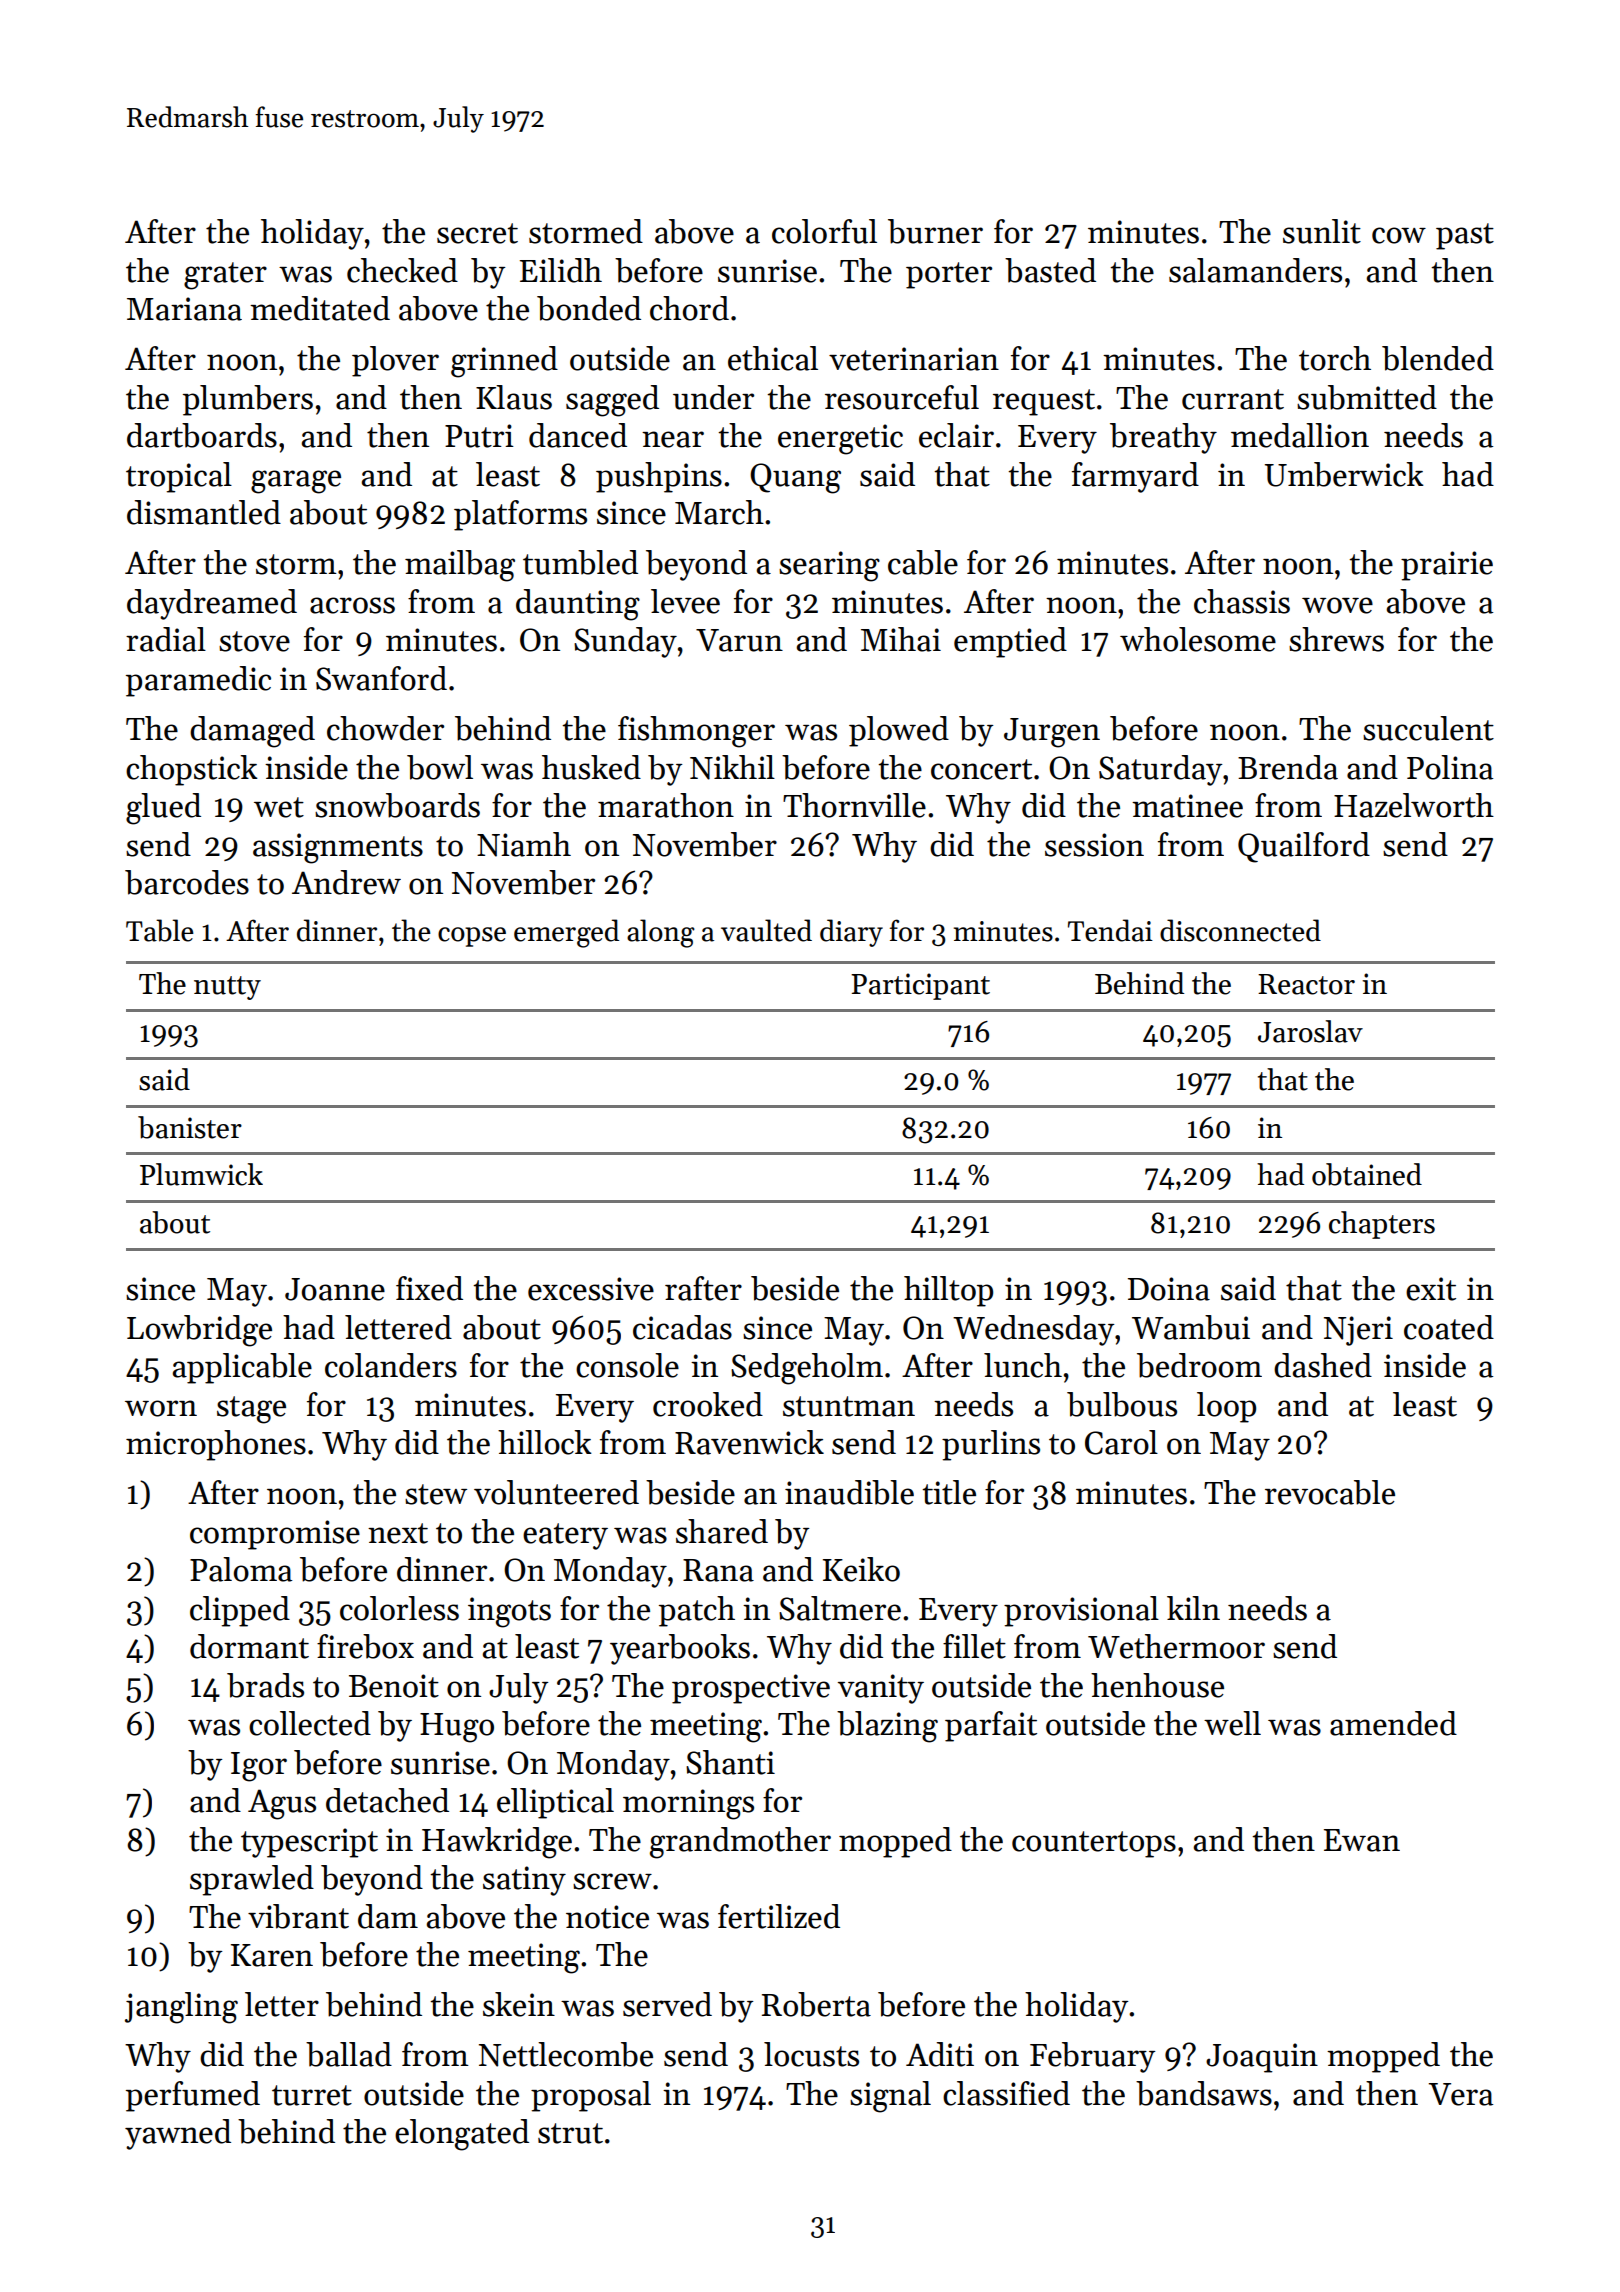 The image size is (1620, 2292). What do you see at coordinates (472, 937) in the screenshot?
I see `copse` at bounding box center [472, 937].
